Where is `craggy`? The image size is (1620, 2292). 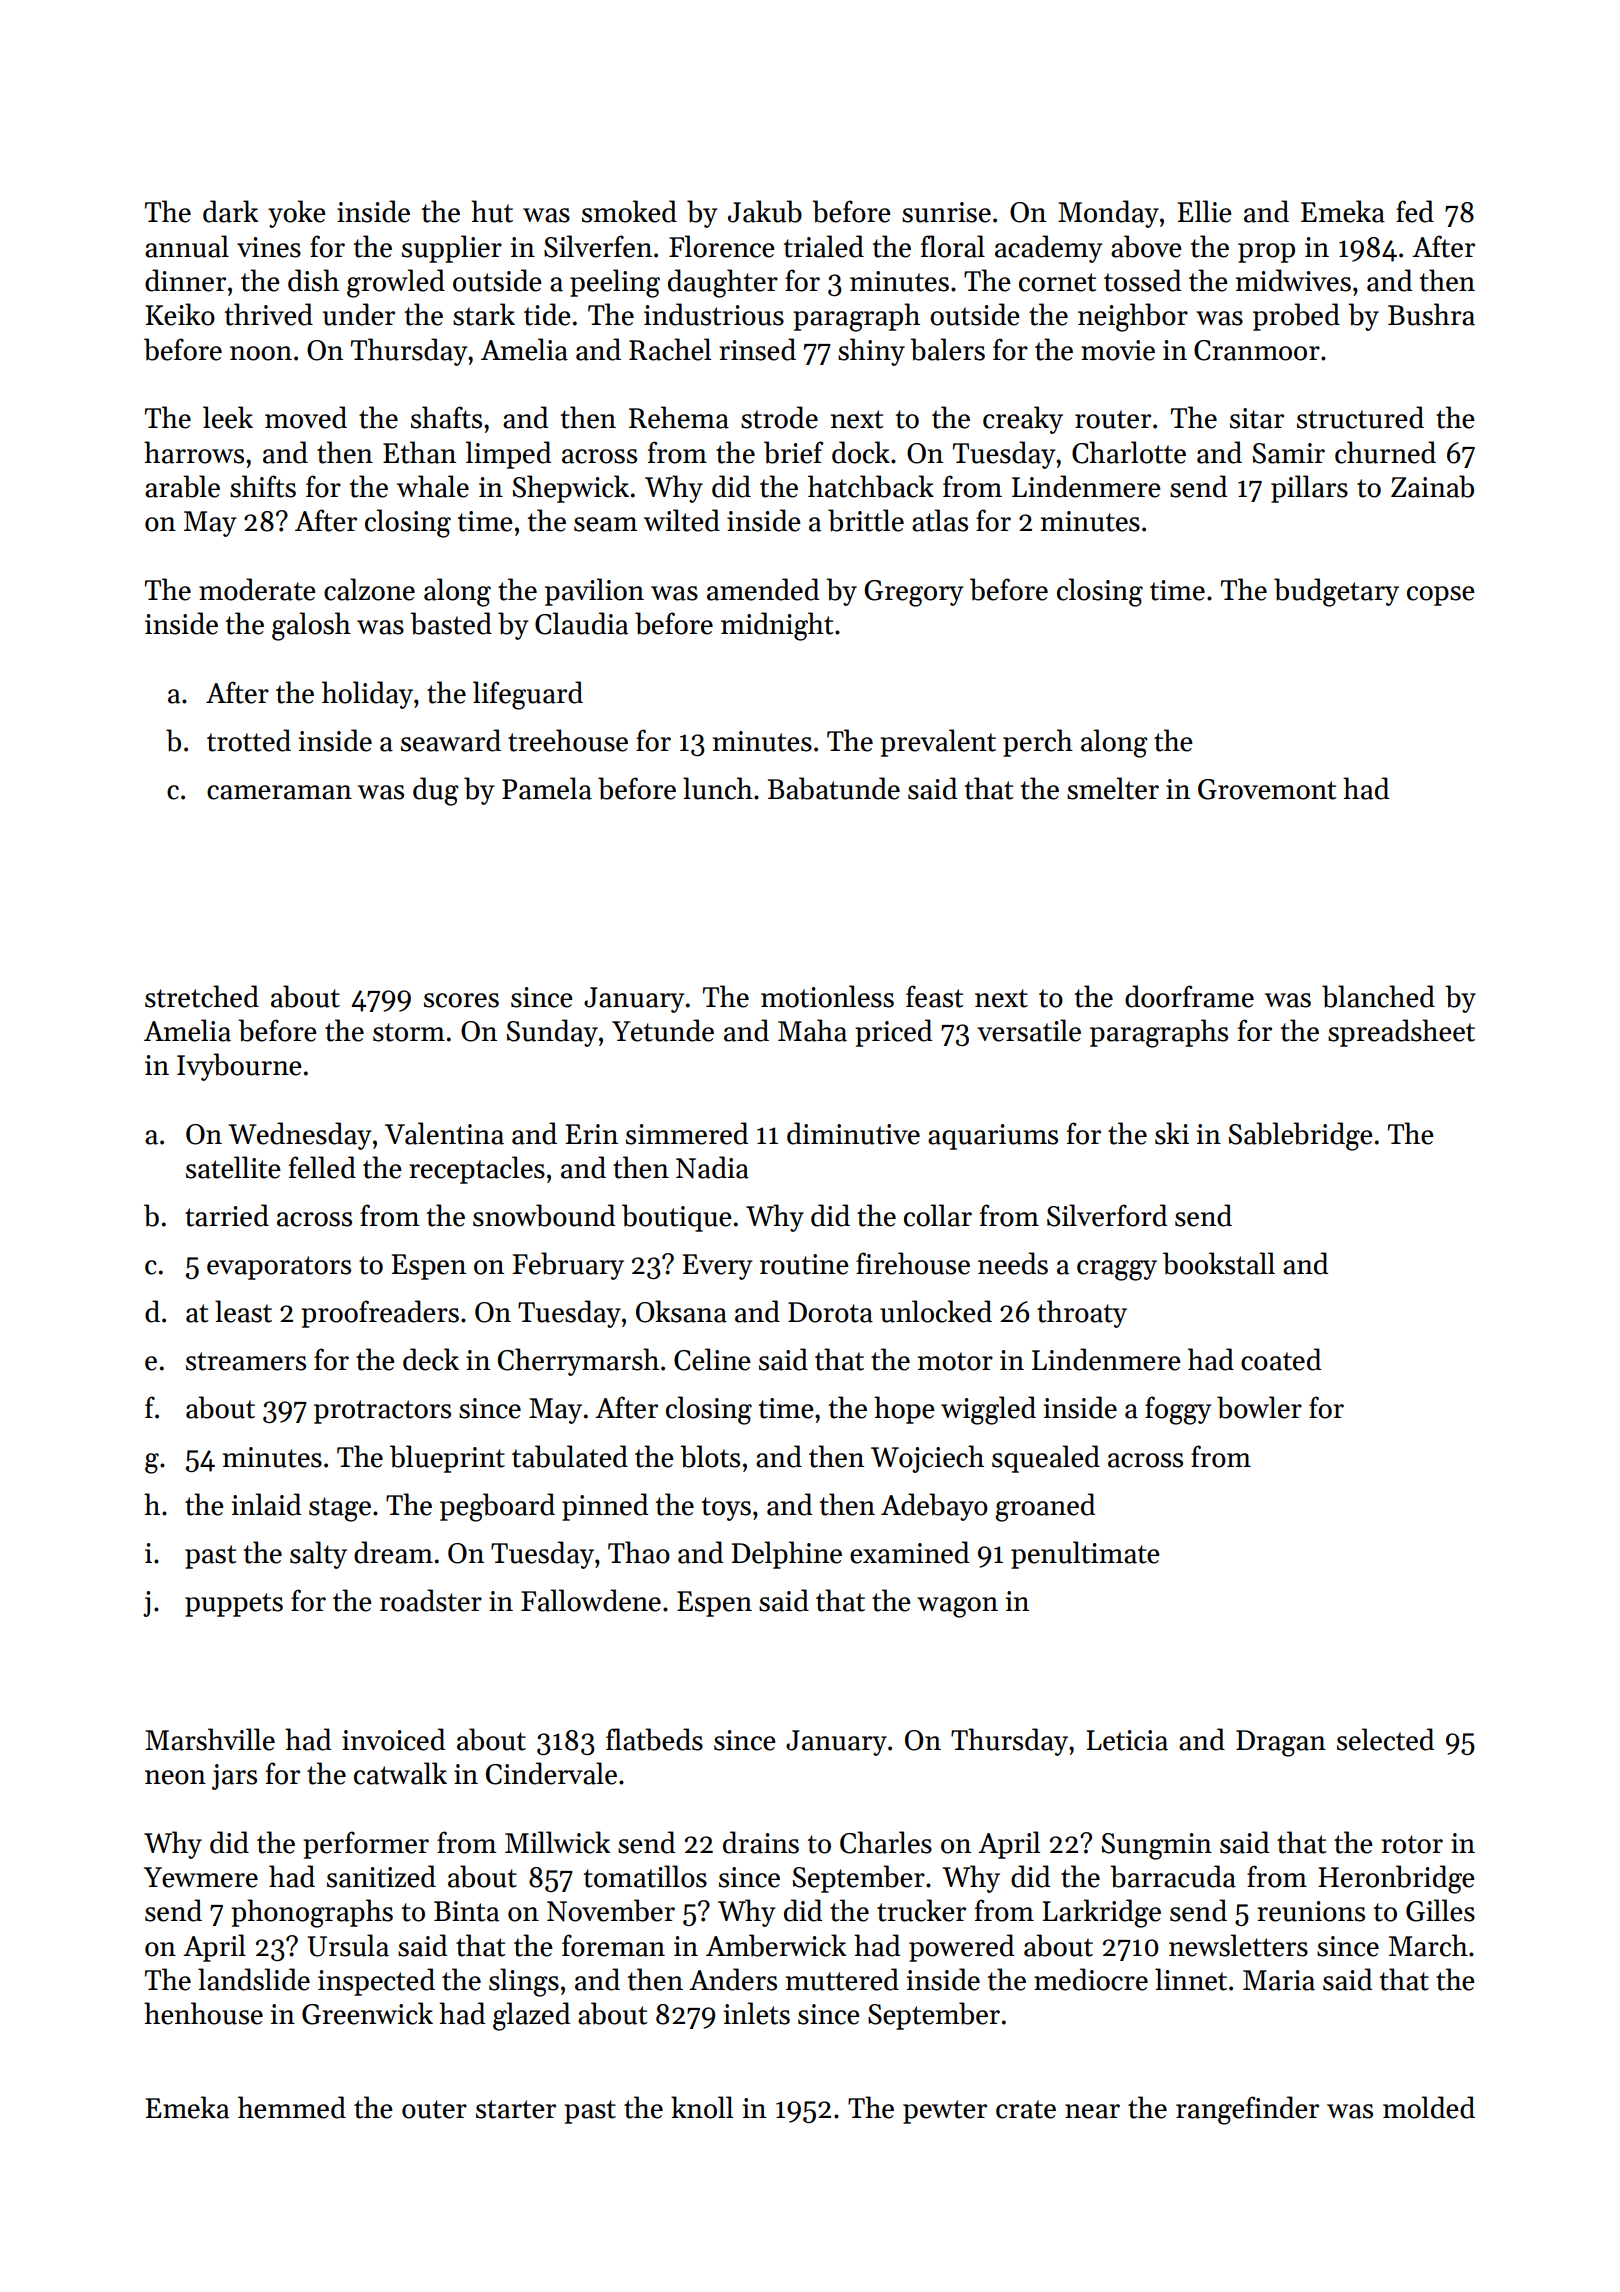 craggy is located at coordinates (1117, 1270).
